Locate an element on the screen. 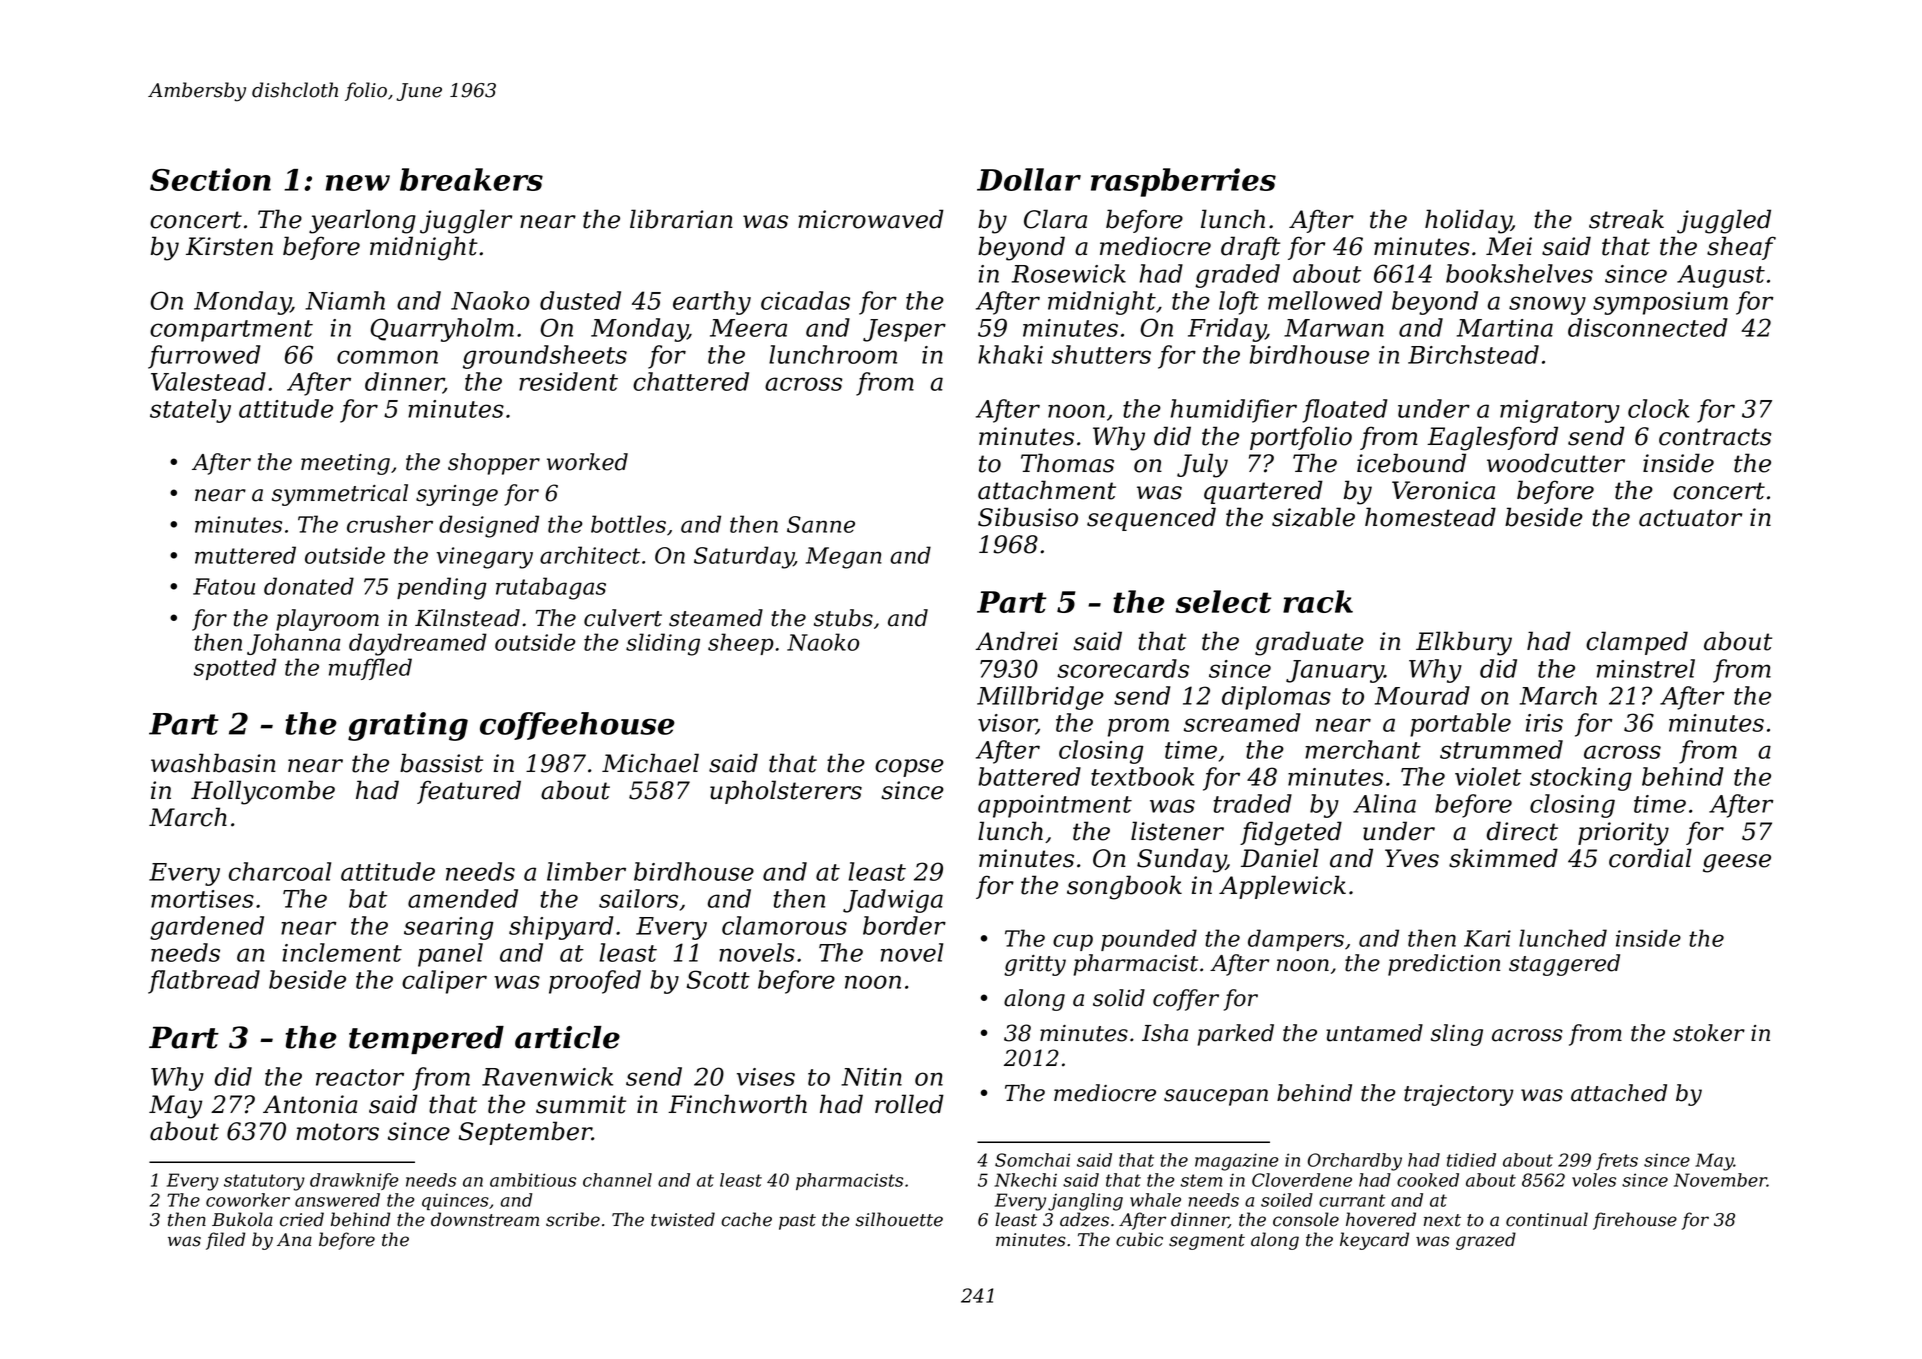 The height and width of the screenshot is (1359, 1922). drawknife is located at coordinates (354, 1181).
